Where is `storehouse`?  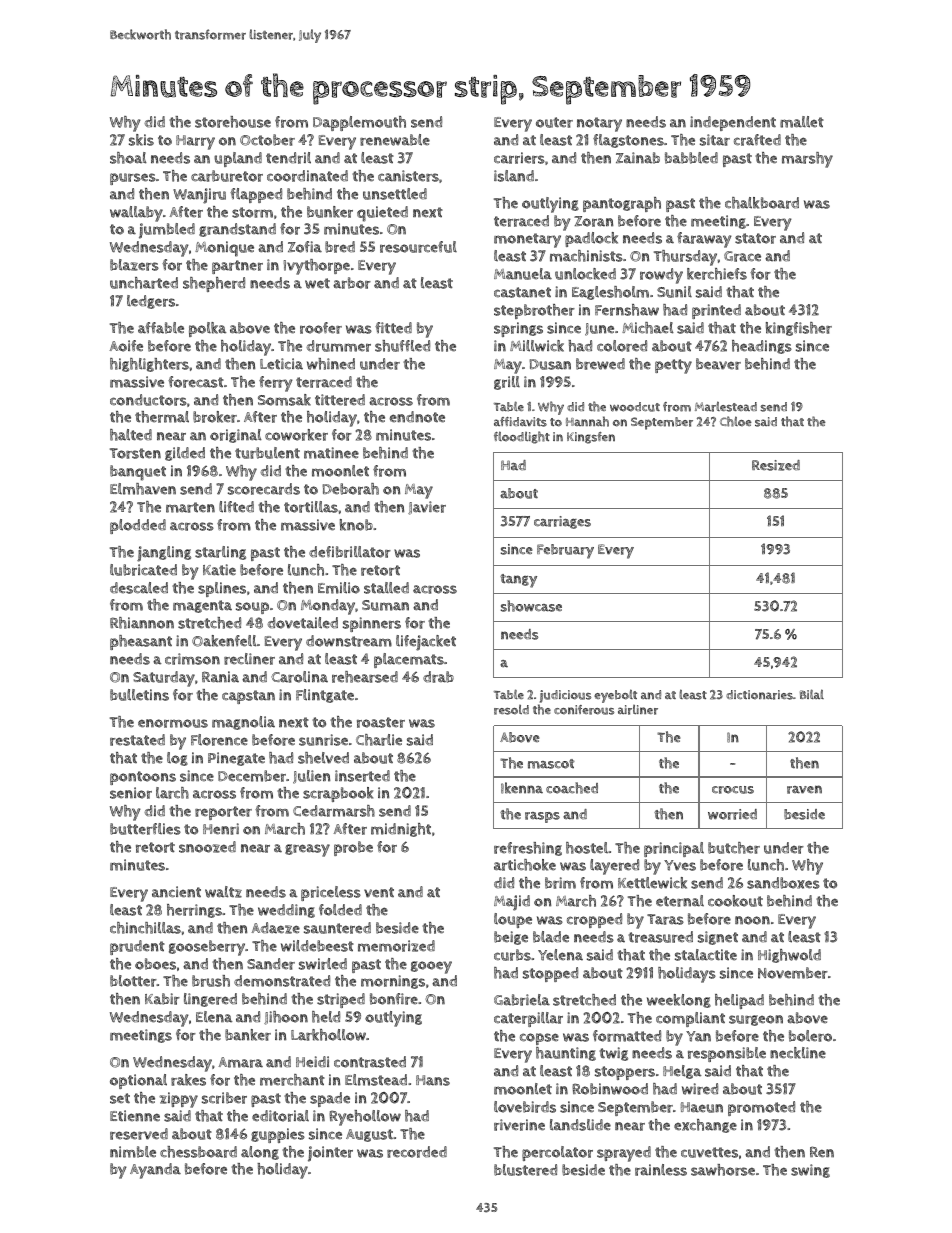 storehouse is located at coordinates (233, 122).
